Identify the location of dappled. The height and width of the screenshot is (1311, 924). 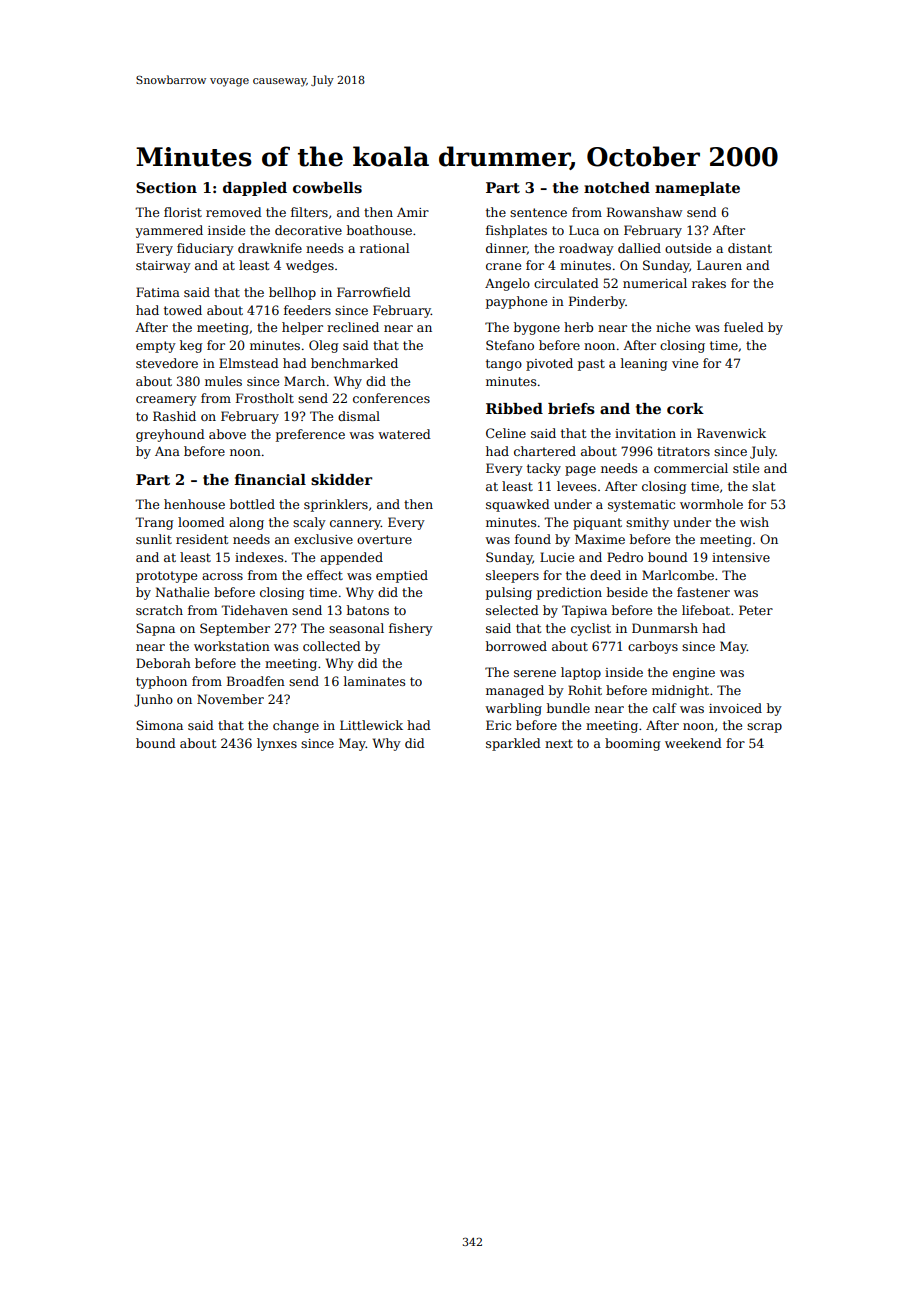
(255, 189).
